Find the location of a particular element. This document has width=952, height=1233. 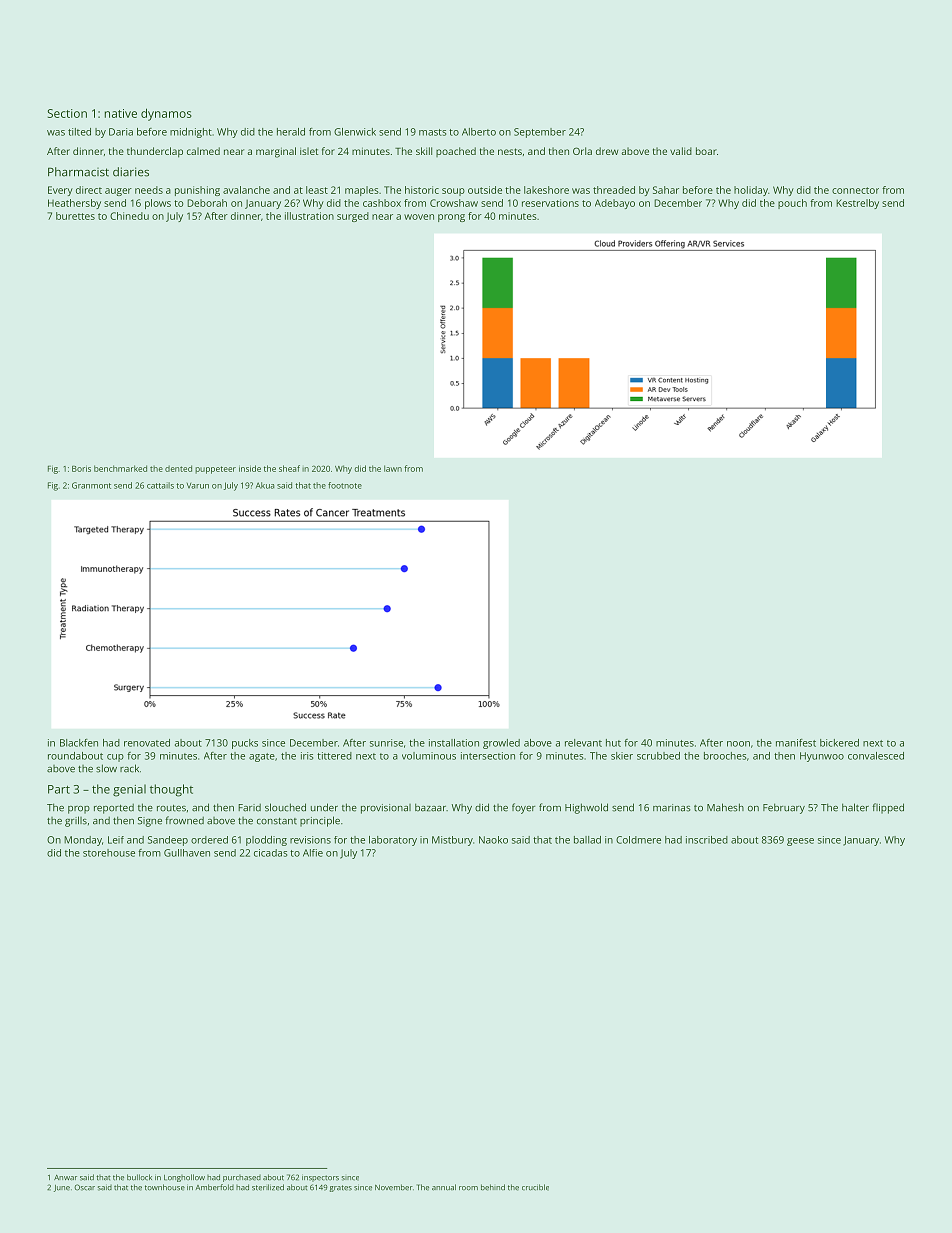

renovated is located at coordinates (147, 743).
